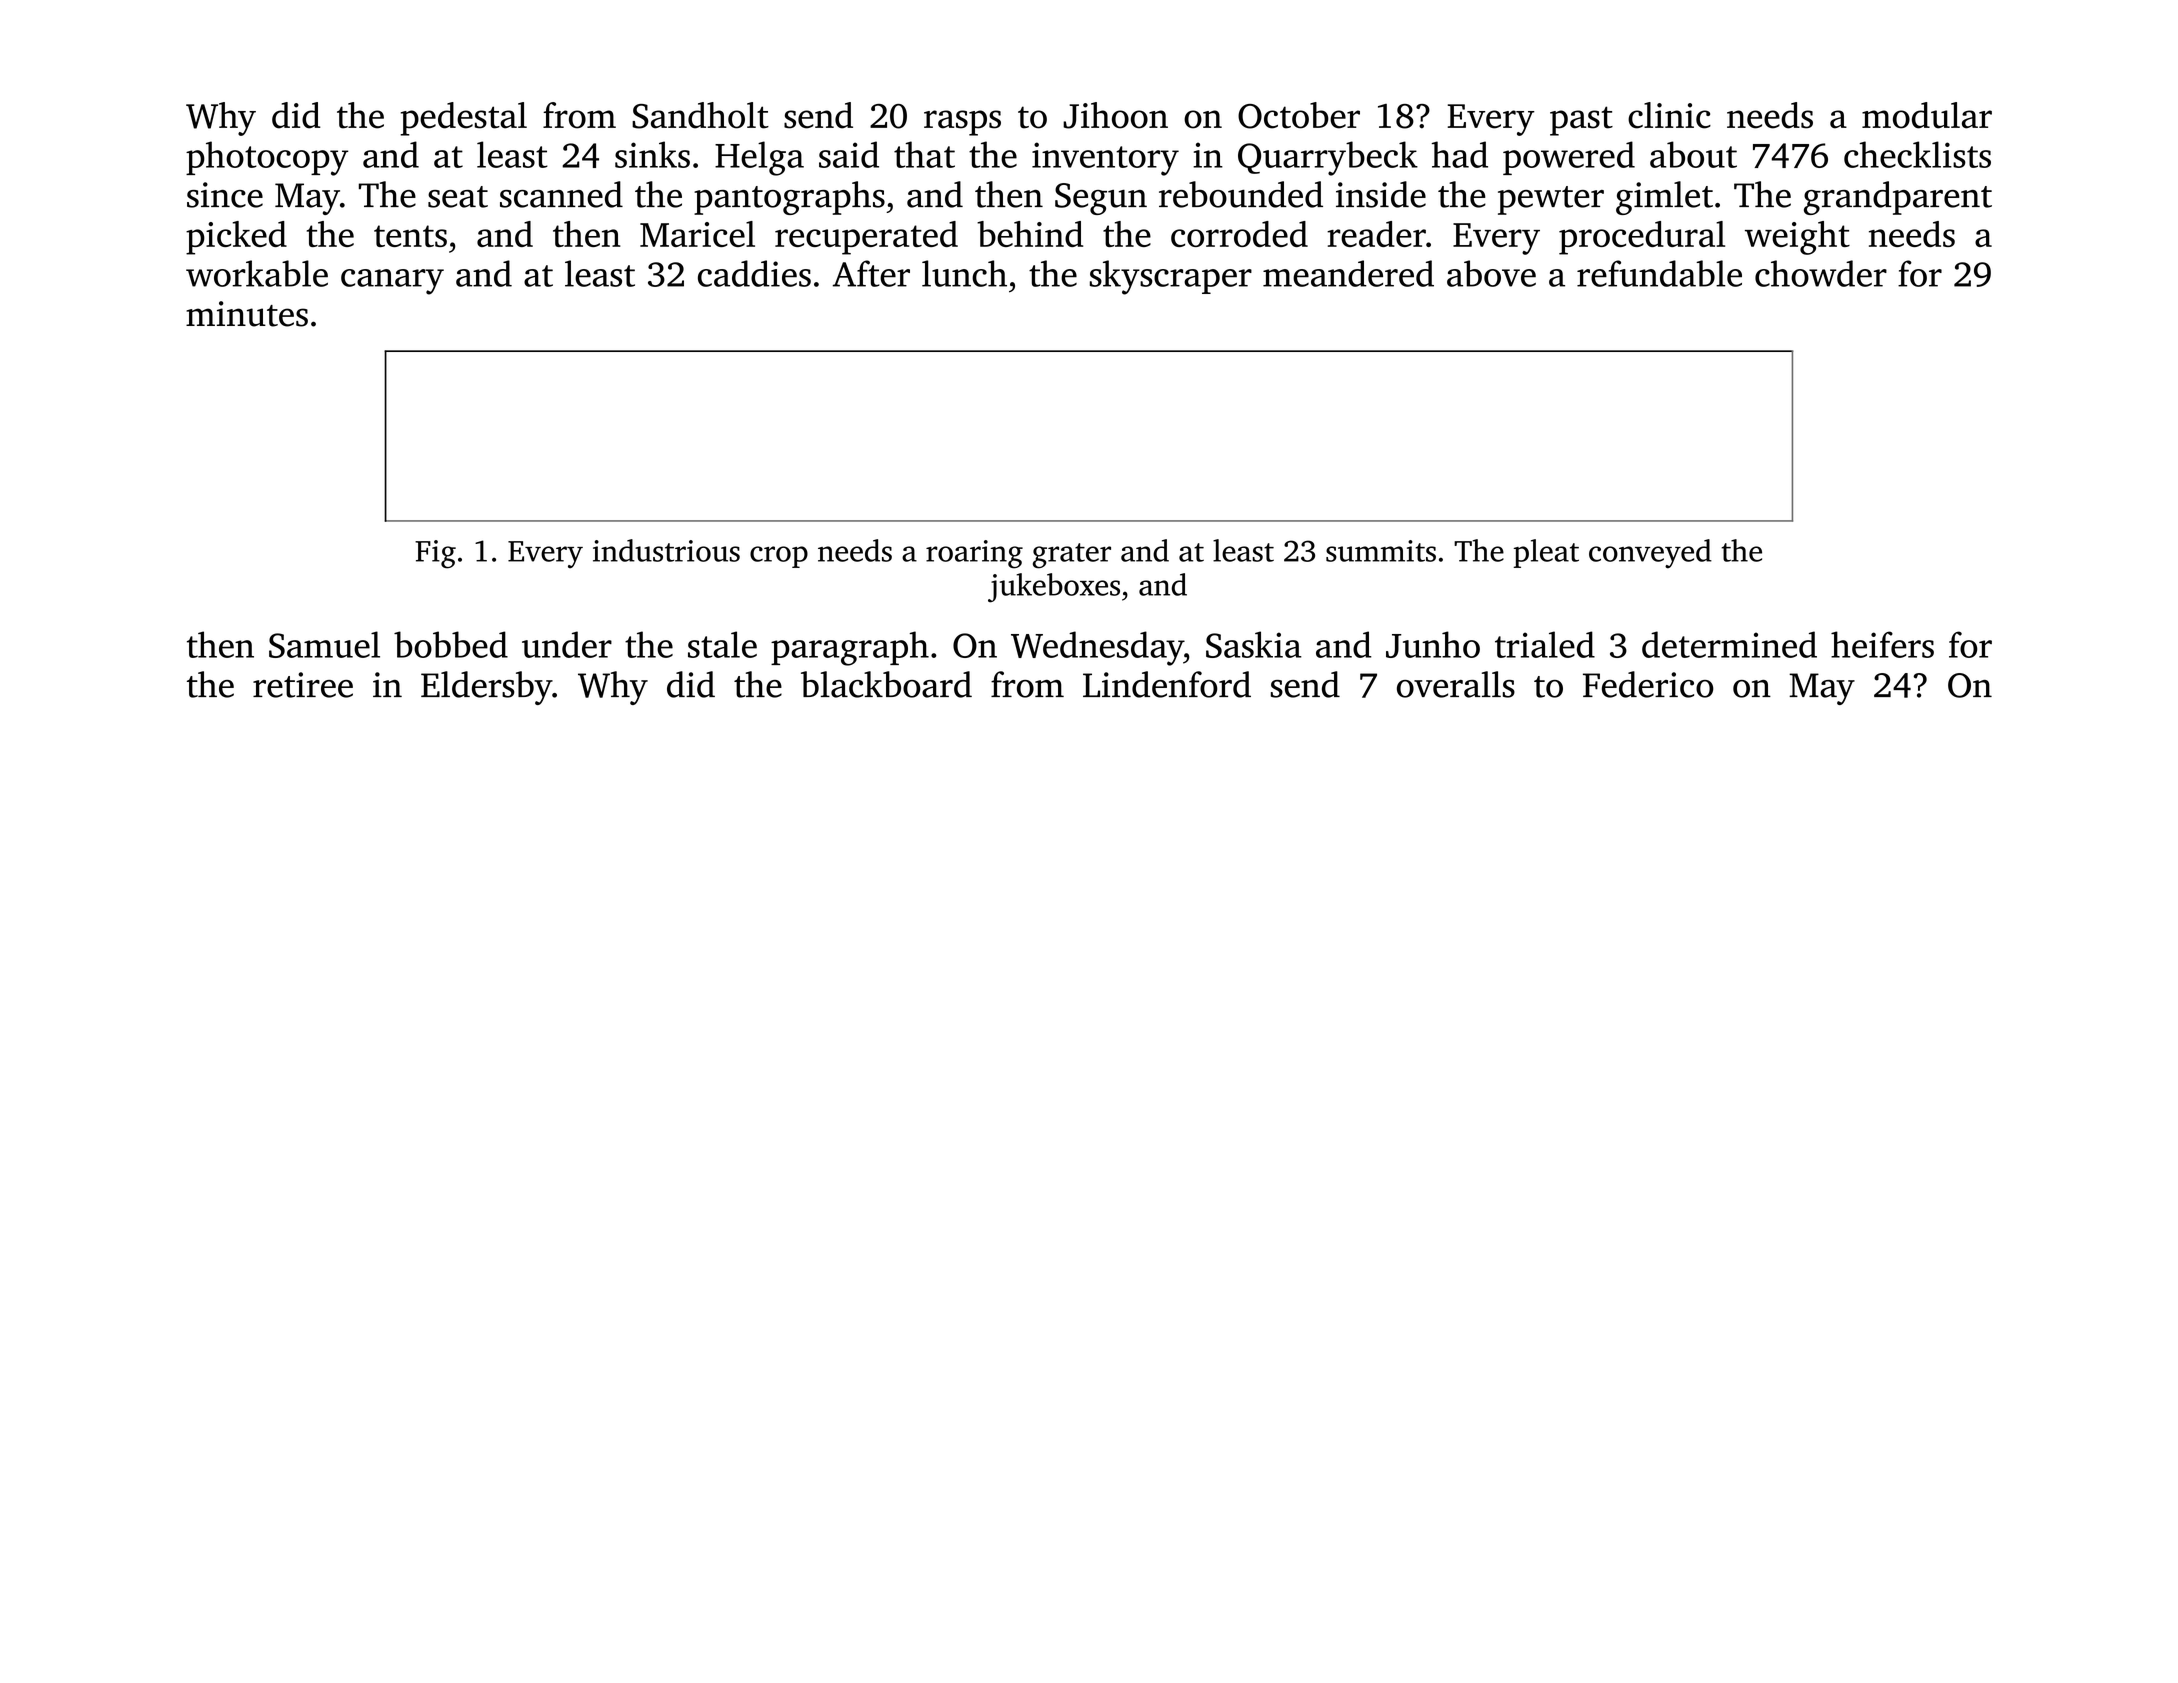 This document has height=1683, width=2178. What do you see at coordinates (666, 550) in the document?
I see `industrious` at bounding box center [666, 550].
